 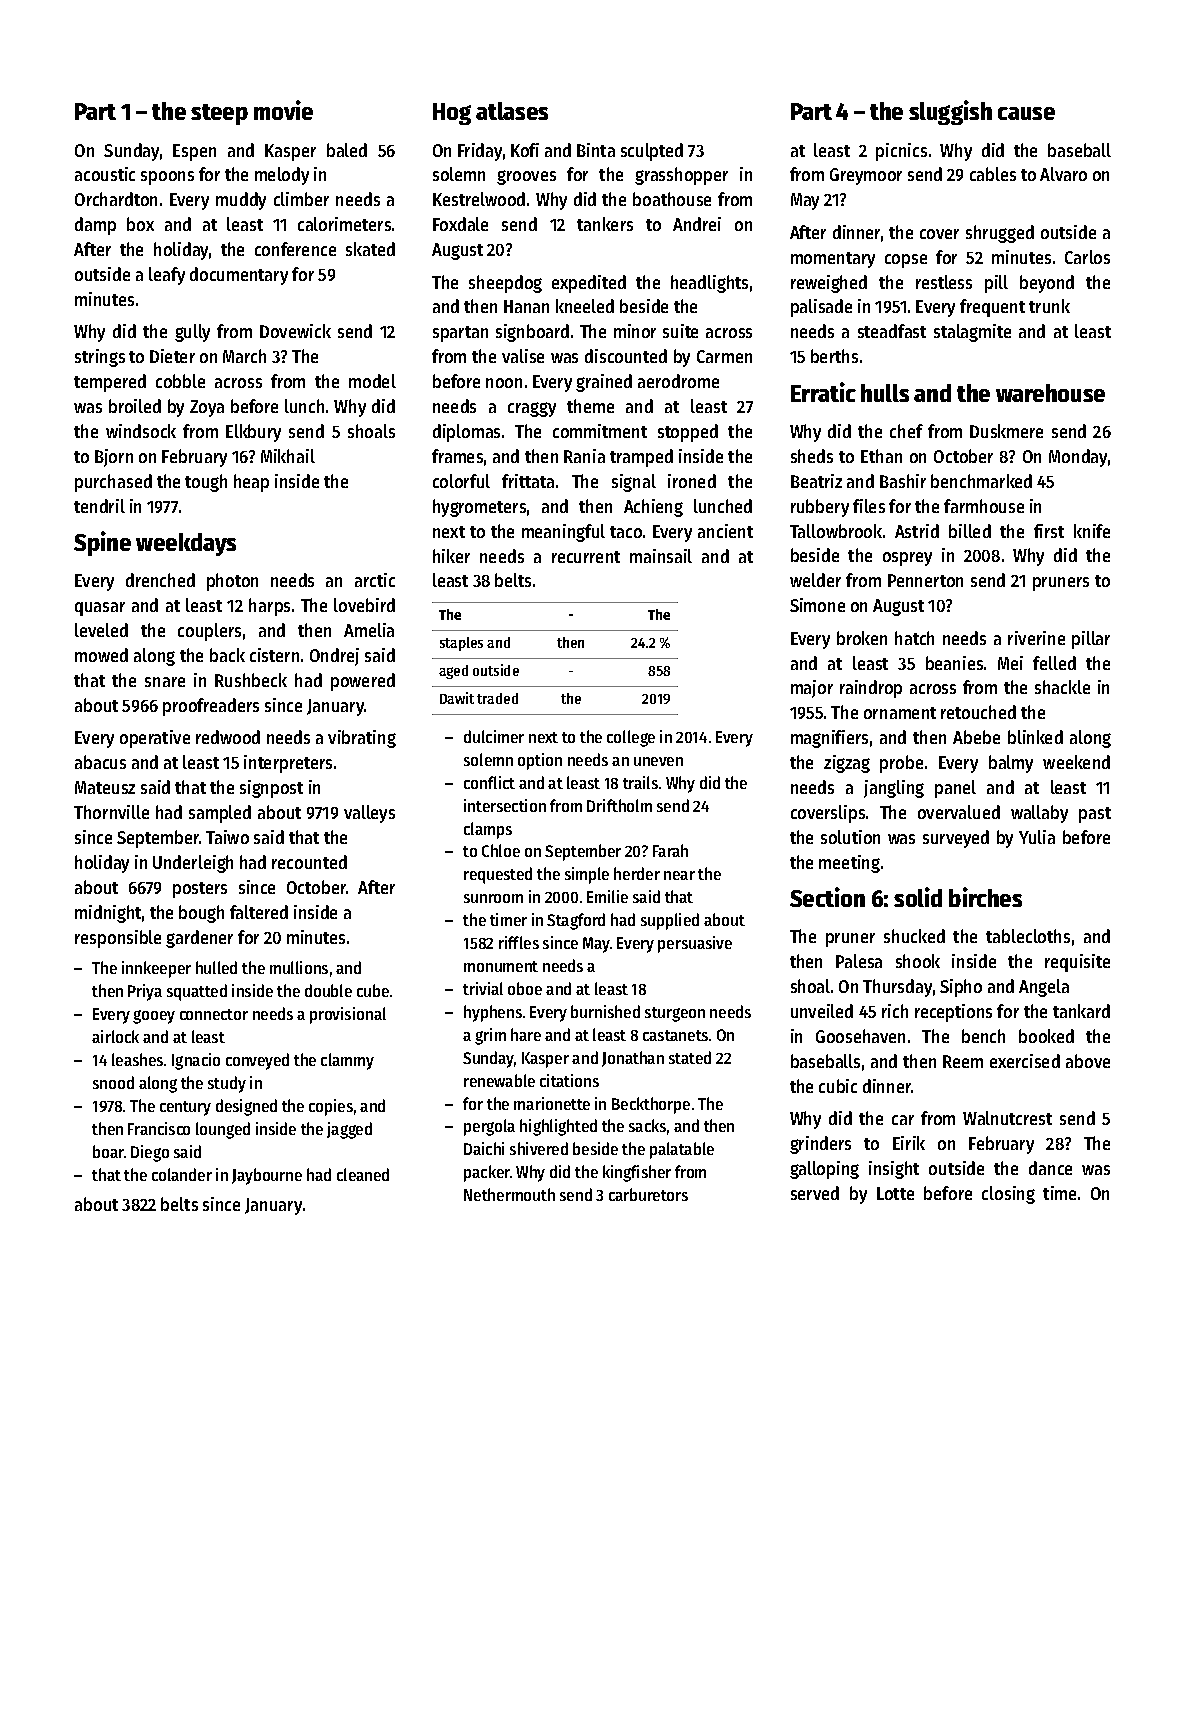 What do you see at coordinates (1026, 113) in the image?
I see `cause` at bounding box center [1026, 113].
